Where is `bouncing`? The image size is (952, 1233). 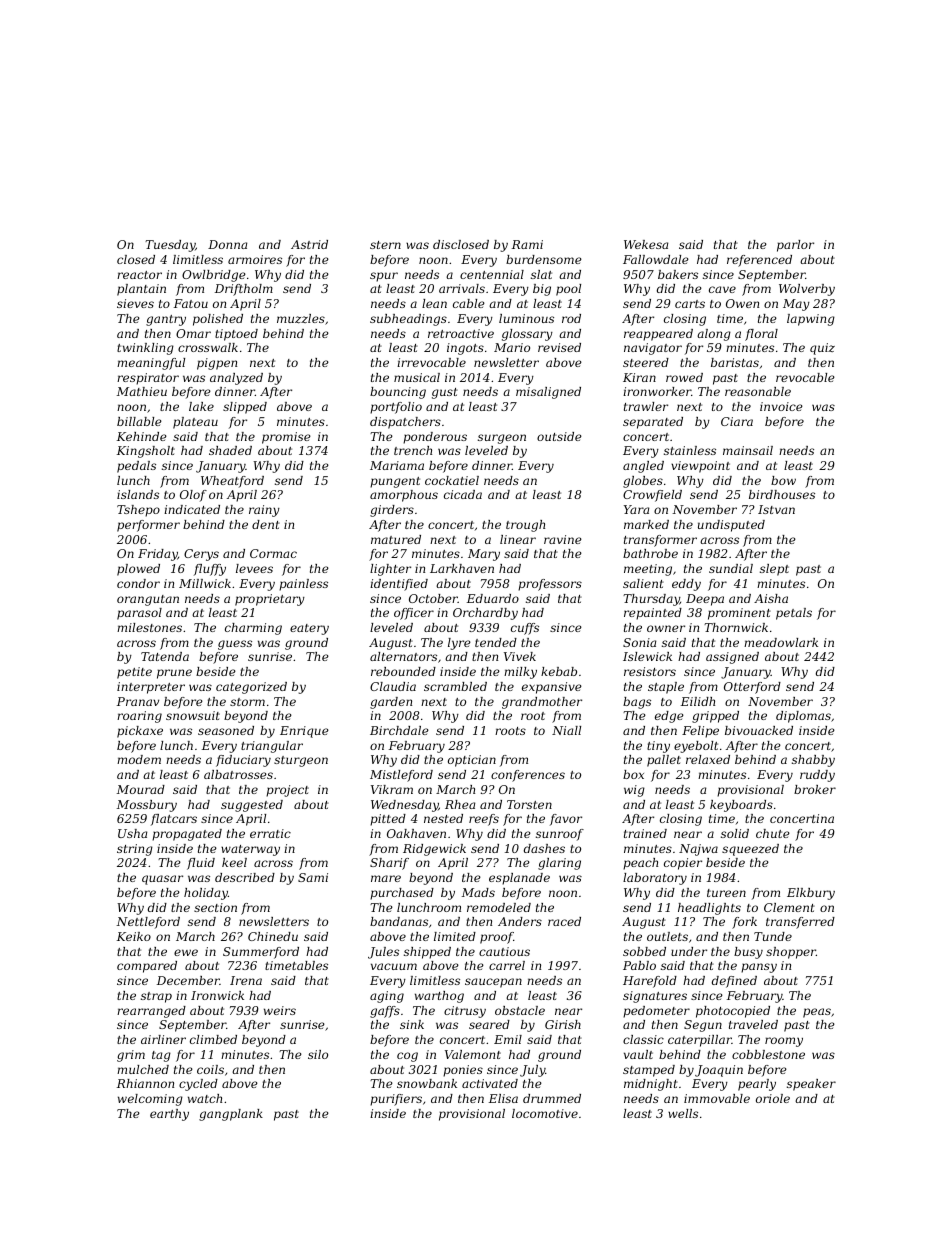 bouncing is located at coordinates (398, 393).
